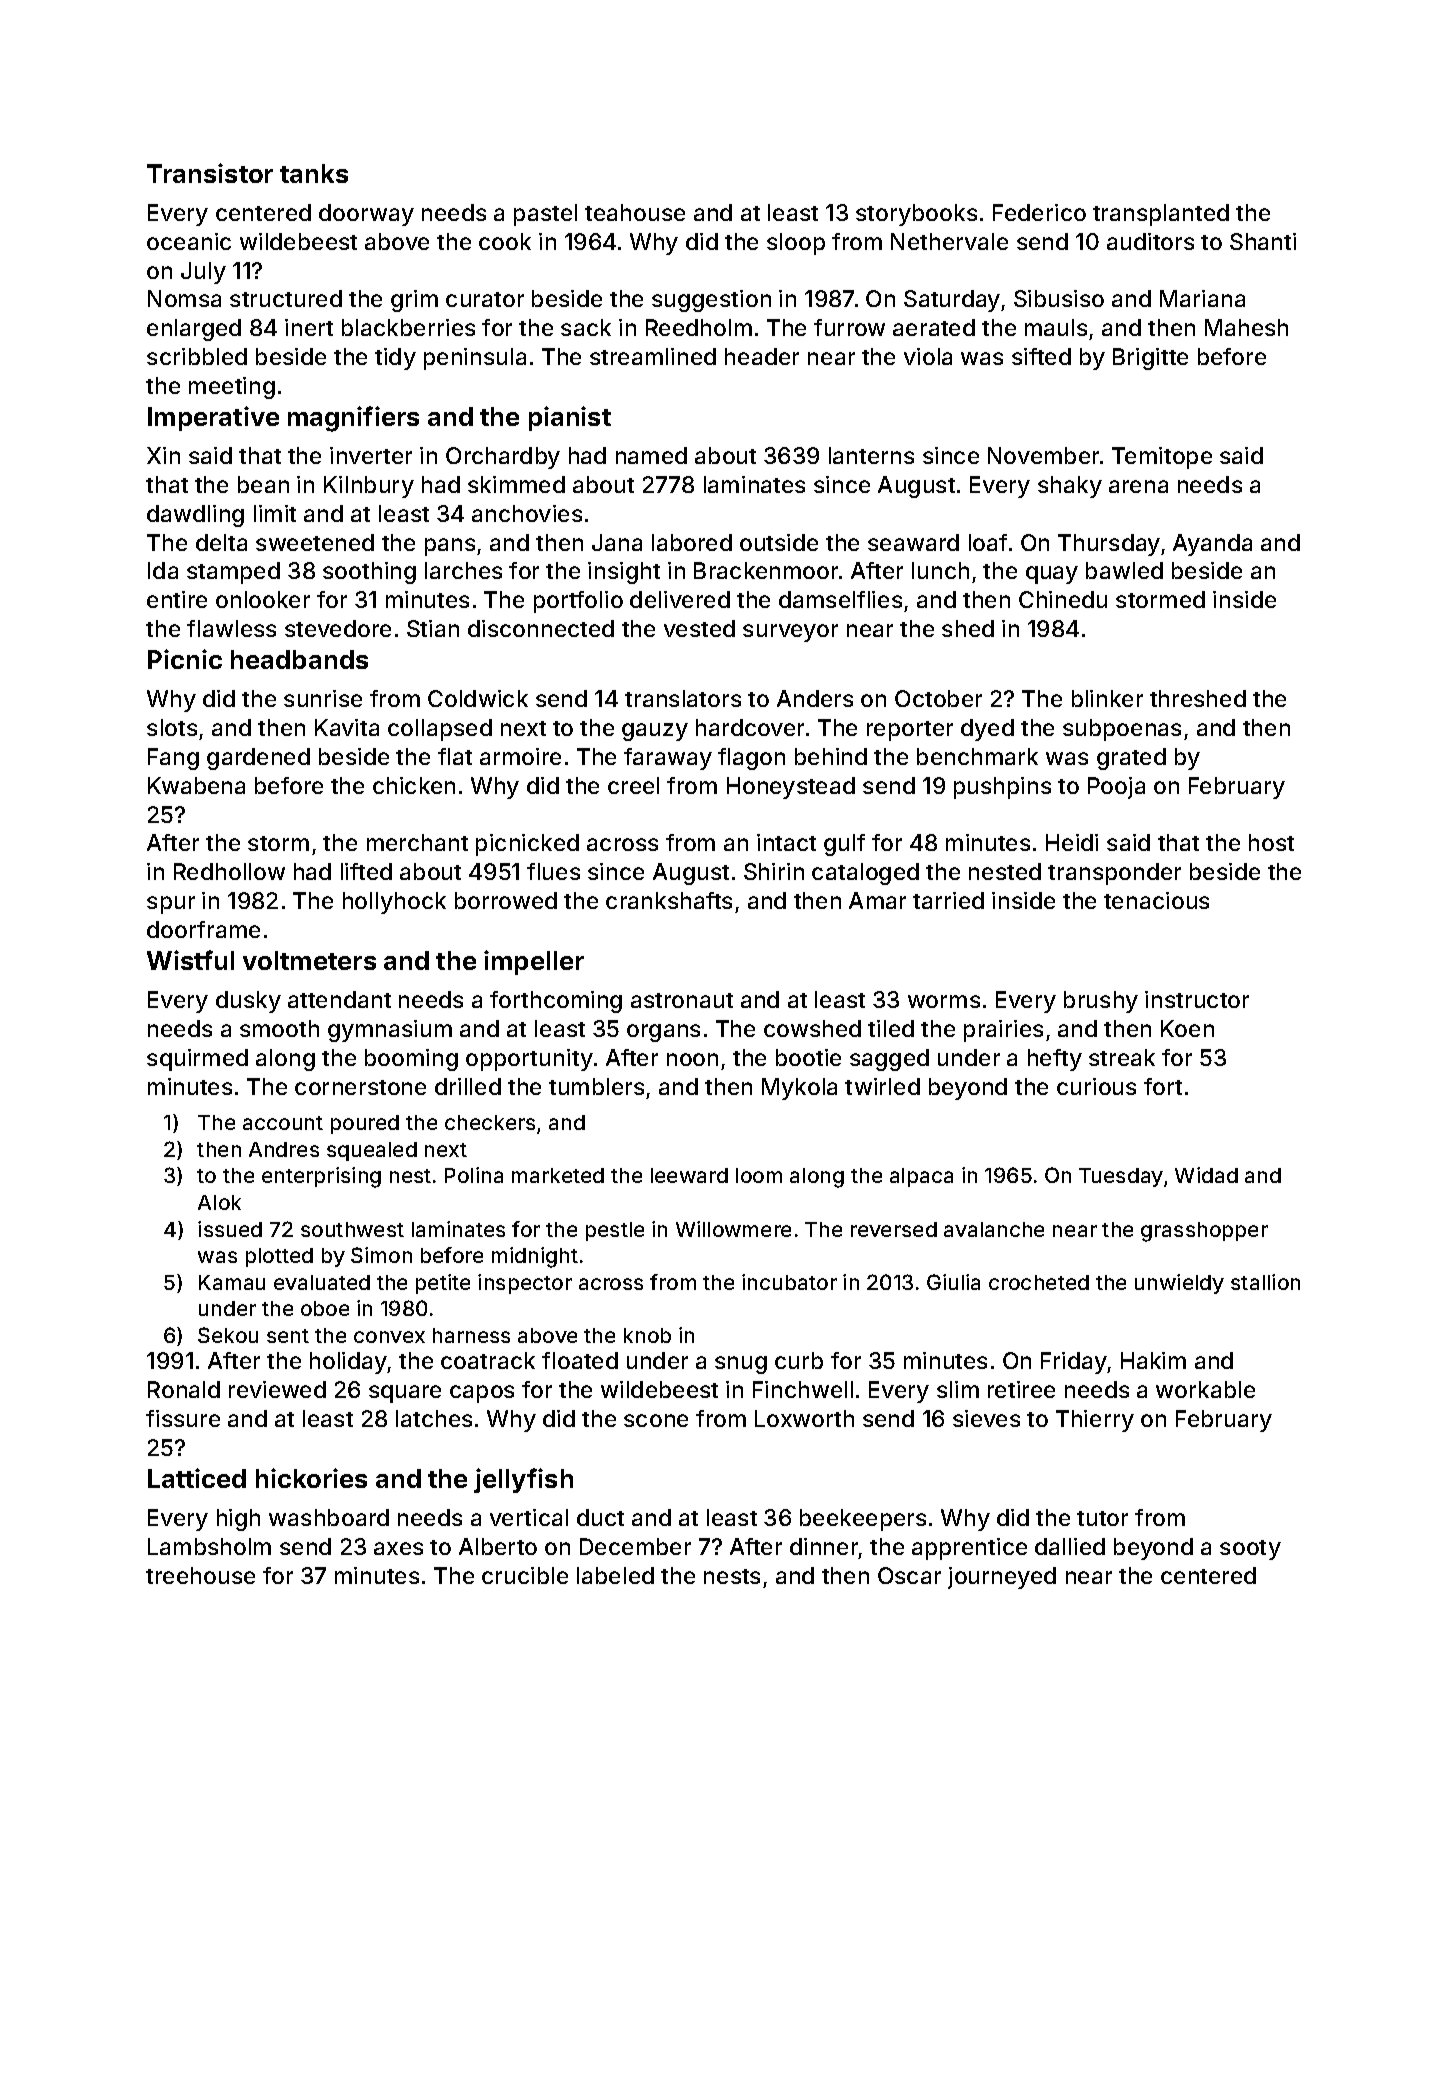 The width and height of the screenshot is (1450, 2100). Describe the element at coordinates (804, 1418) in the screenshot. I see `Loxworth` at that location.
